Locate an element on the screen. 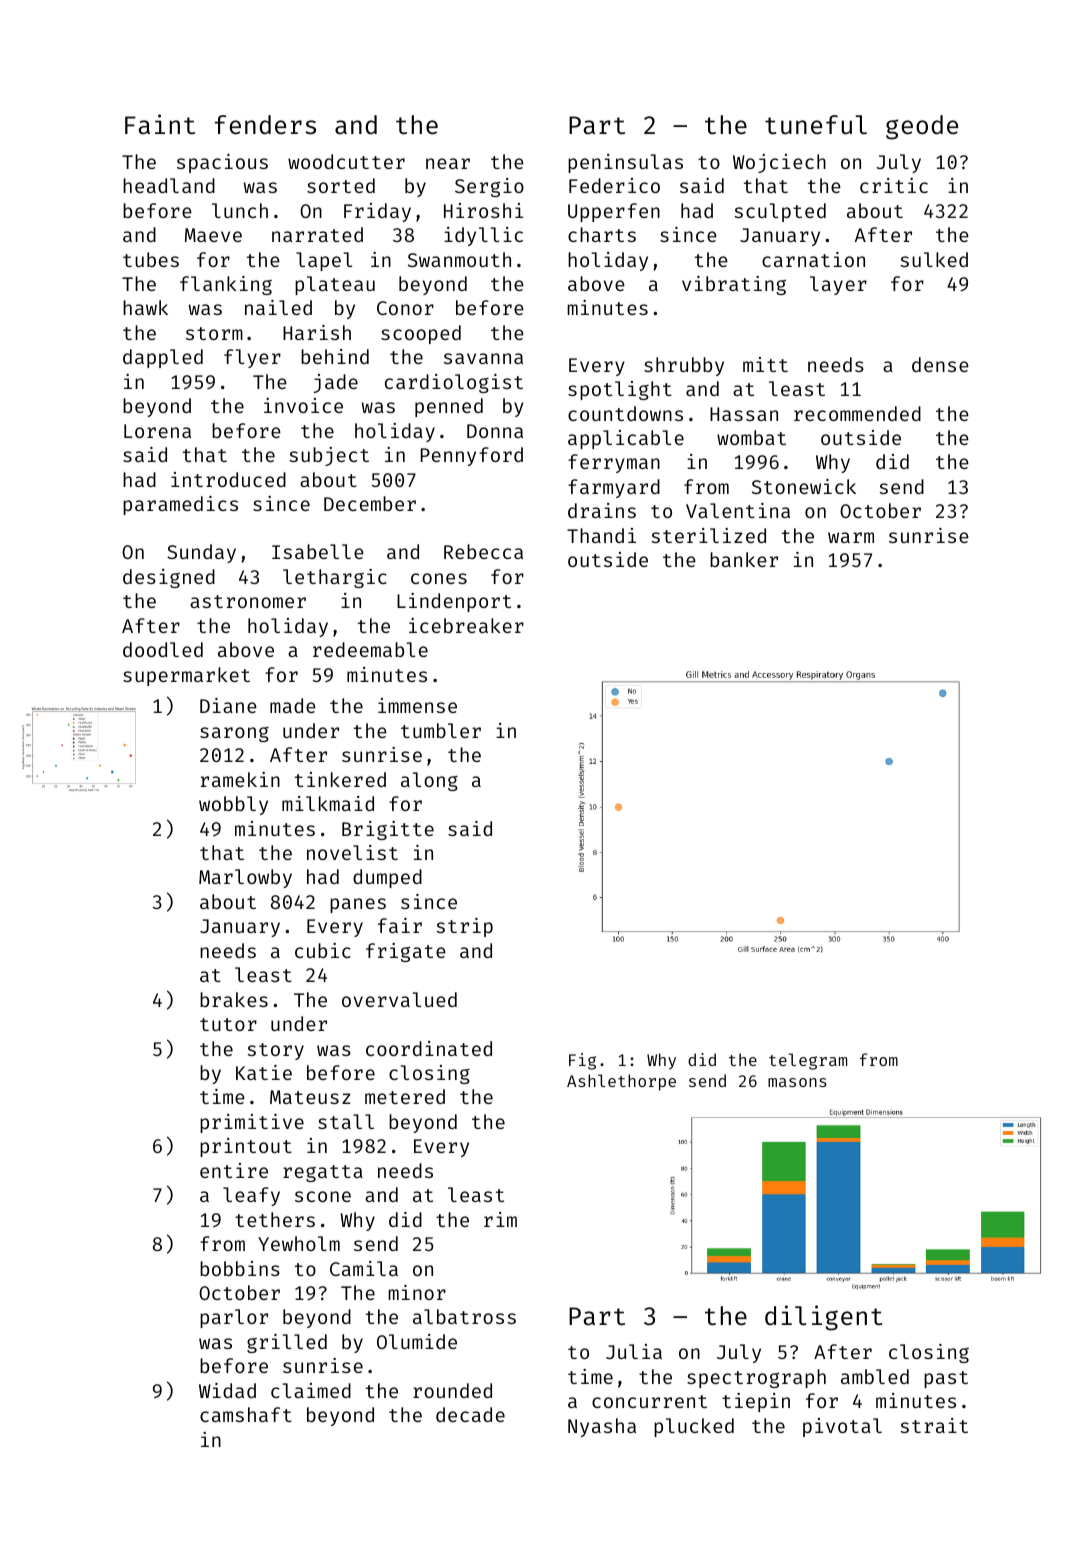 The width and height of the screenshot is (1092, 1552). telegram is located at coordinates (808, 1061).
